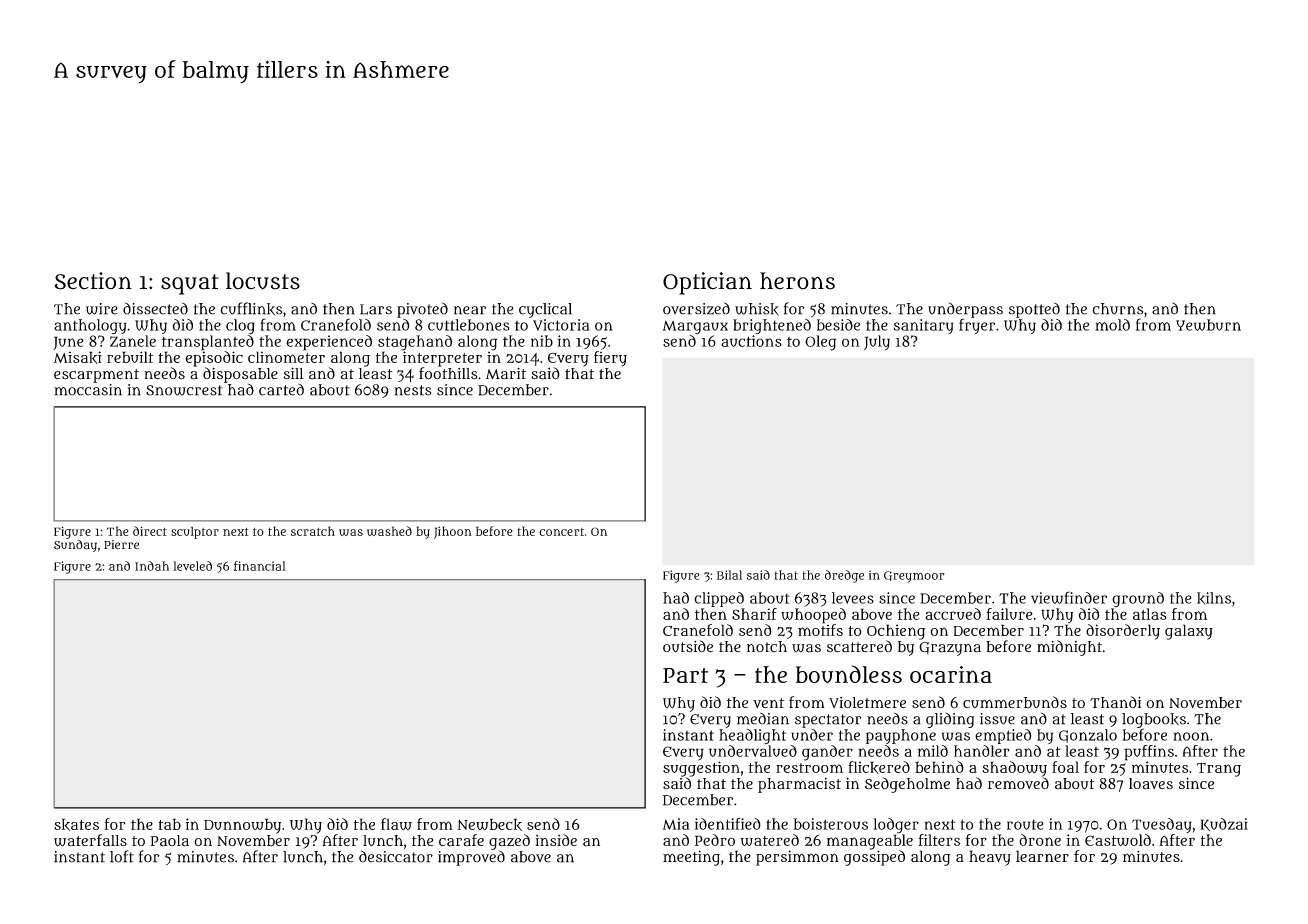  What do you see at coordinates (170, 841) in the screenshot?
I see `Paola` at bounding box center [170, 841].
